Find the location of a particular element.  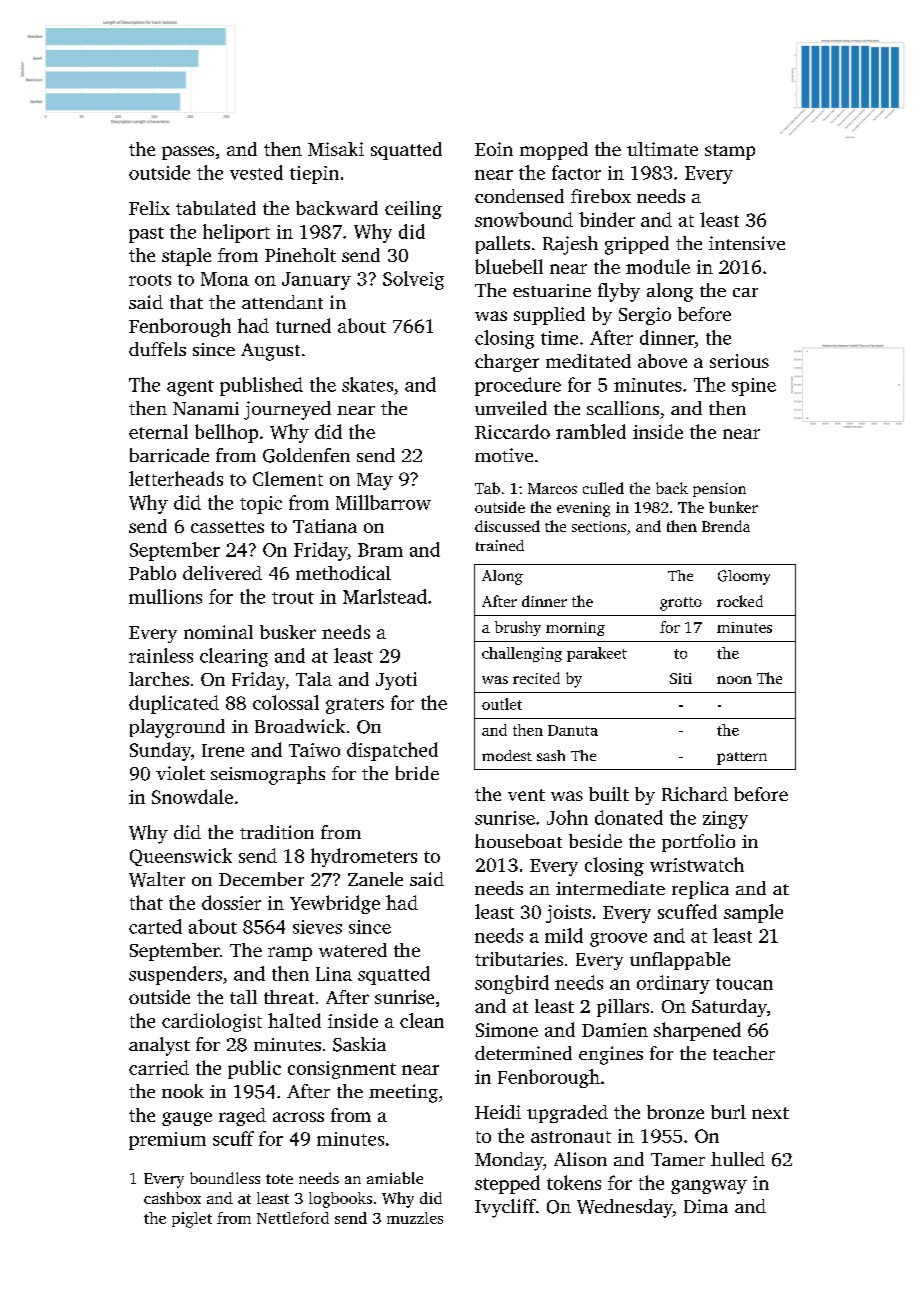

spine is located at coordinates (754, 387).
